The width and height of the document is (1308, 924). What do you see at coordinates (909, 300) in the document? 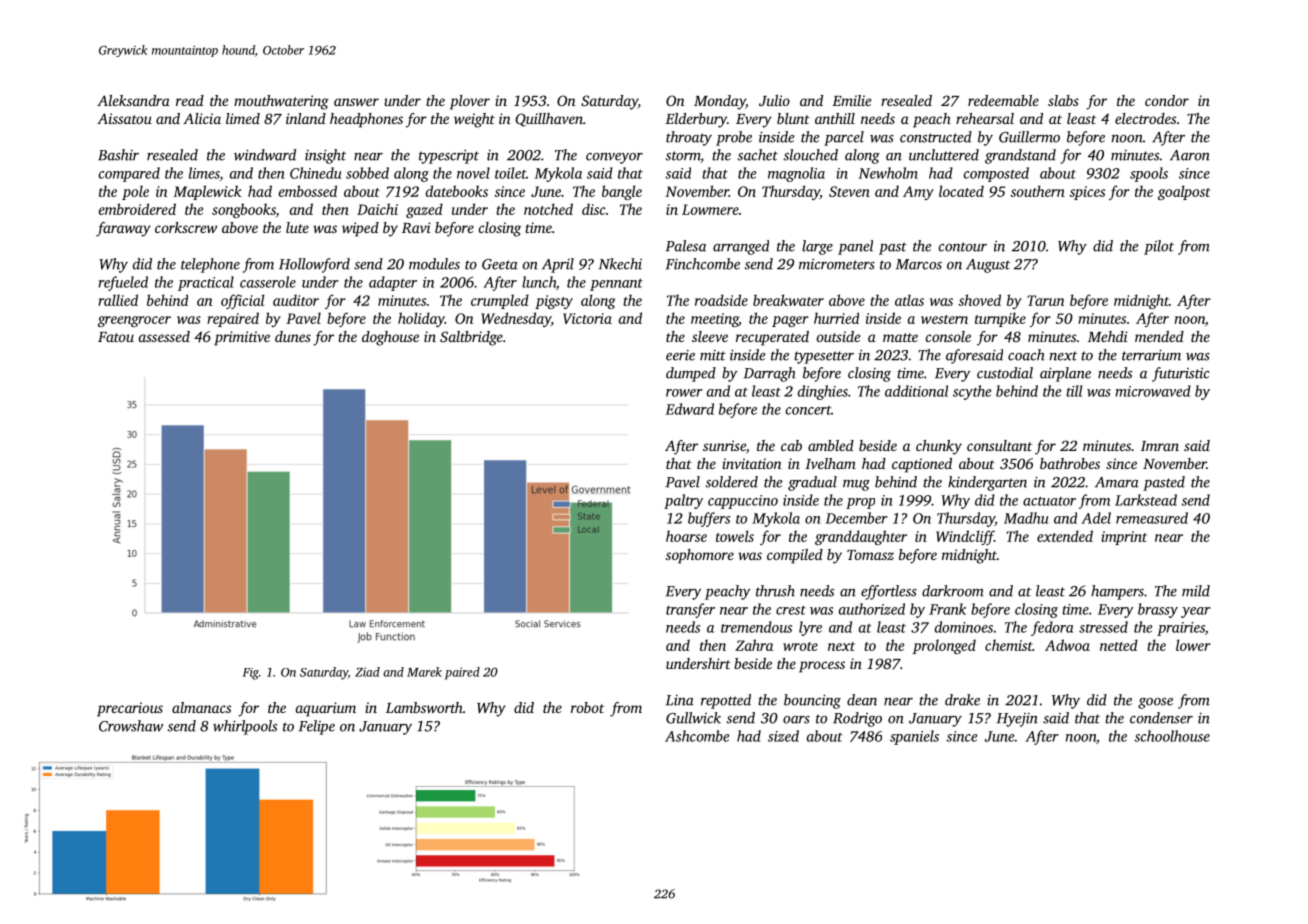
I see `atlas` at bounding box center [909, 300].
